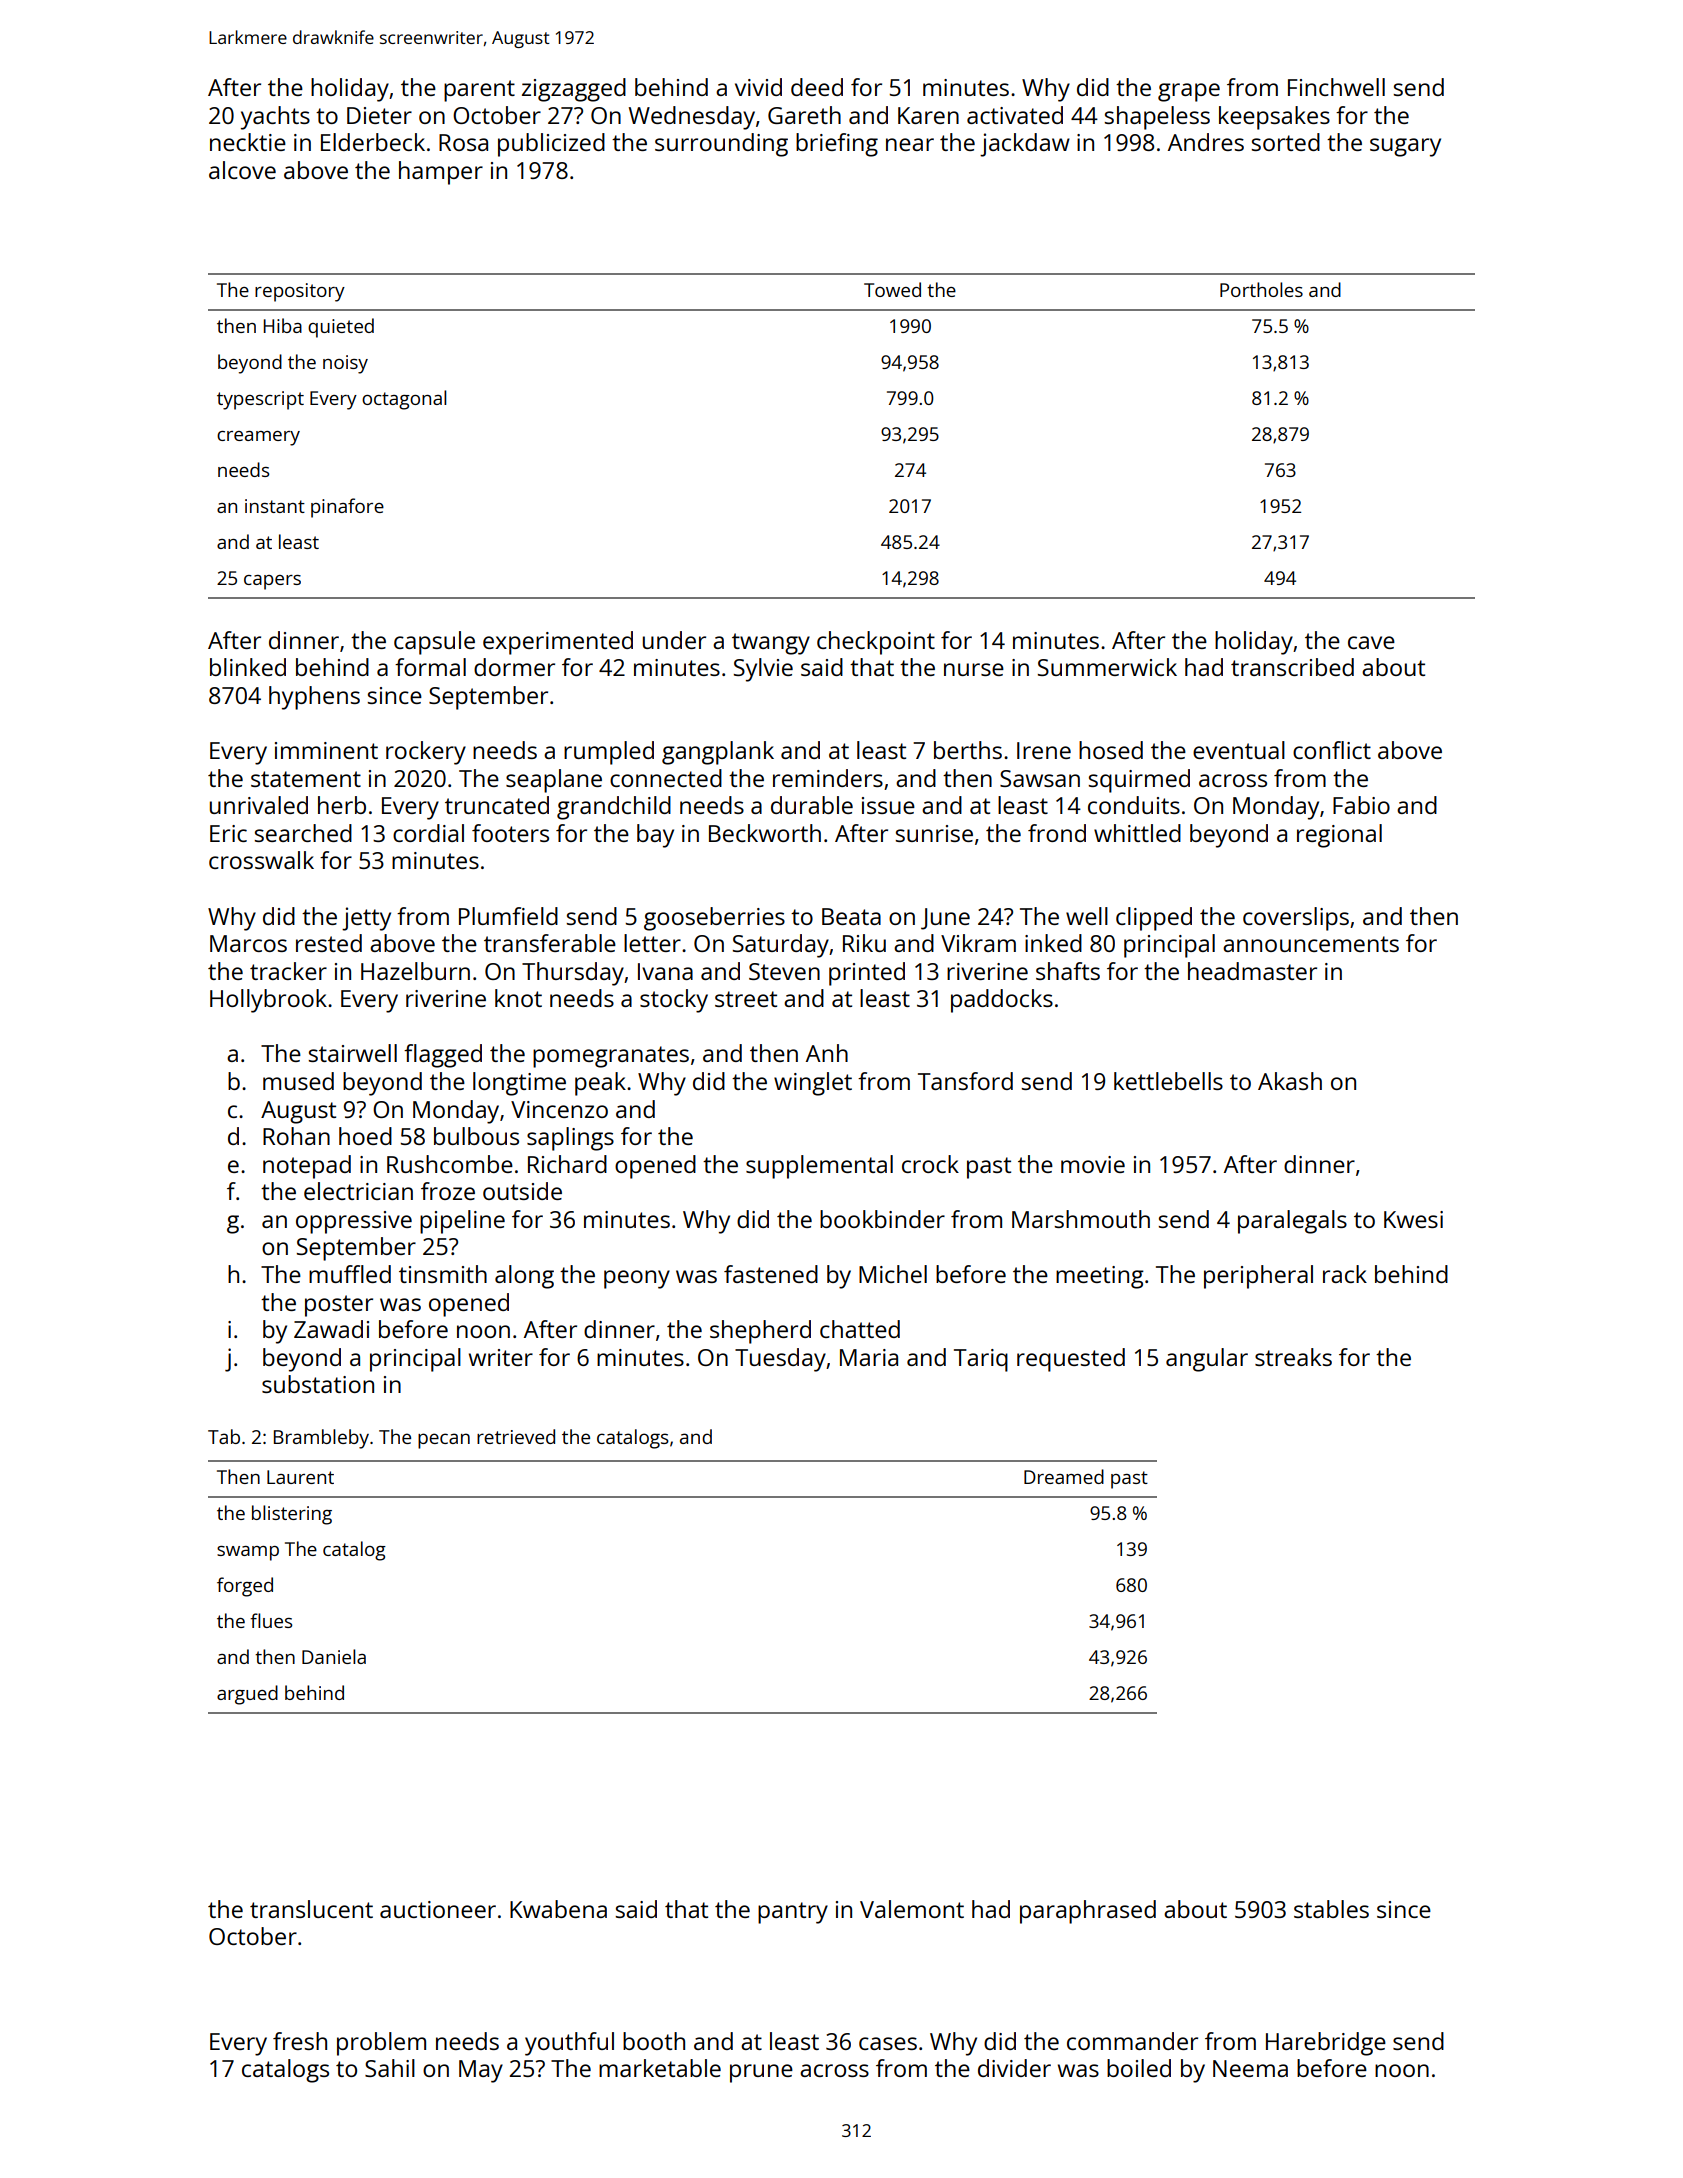 Image resolution: width=1683 pixels, height=2178 pixels. Describe the element at coordinates (876, 643) in the document. I see `checkpoint` at that location.
